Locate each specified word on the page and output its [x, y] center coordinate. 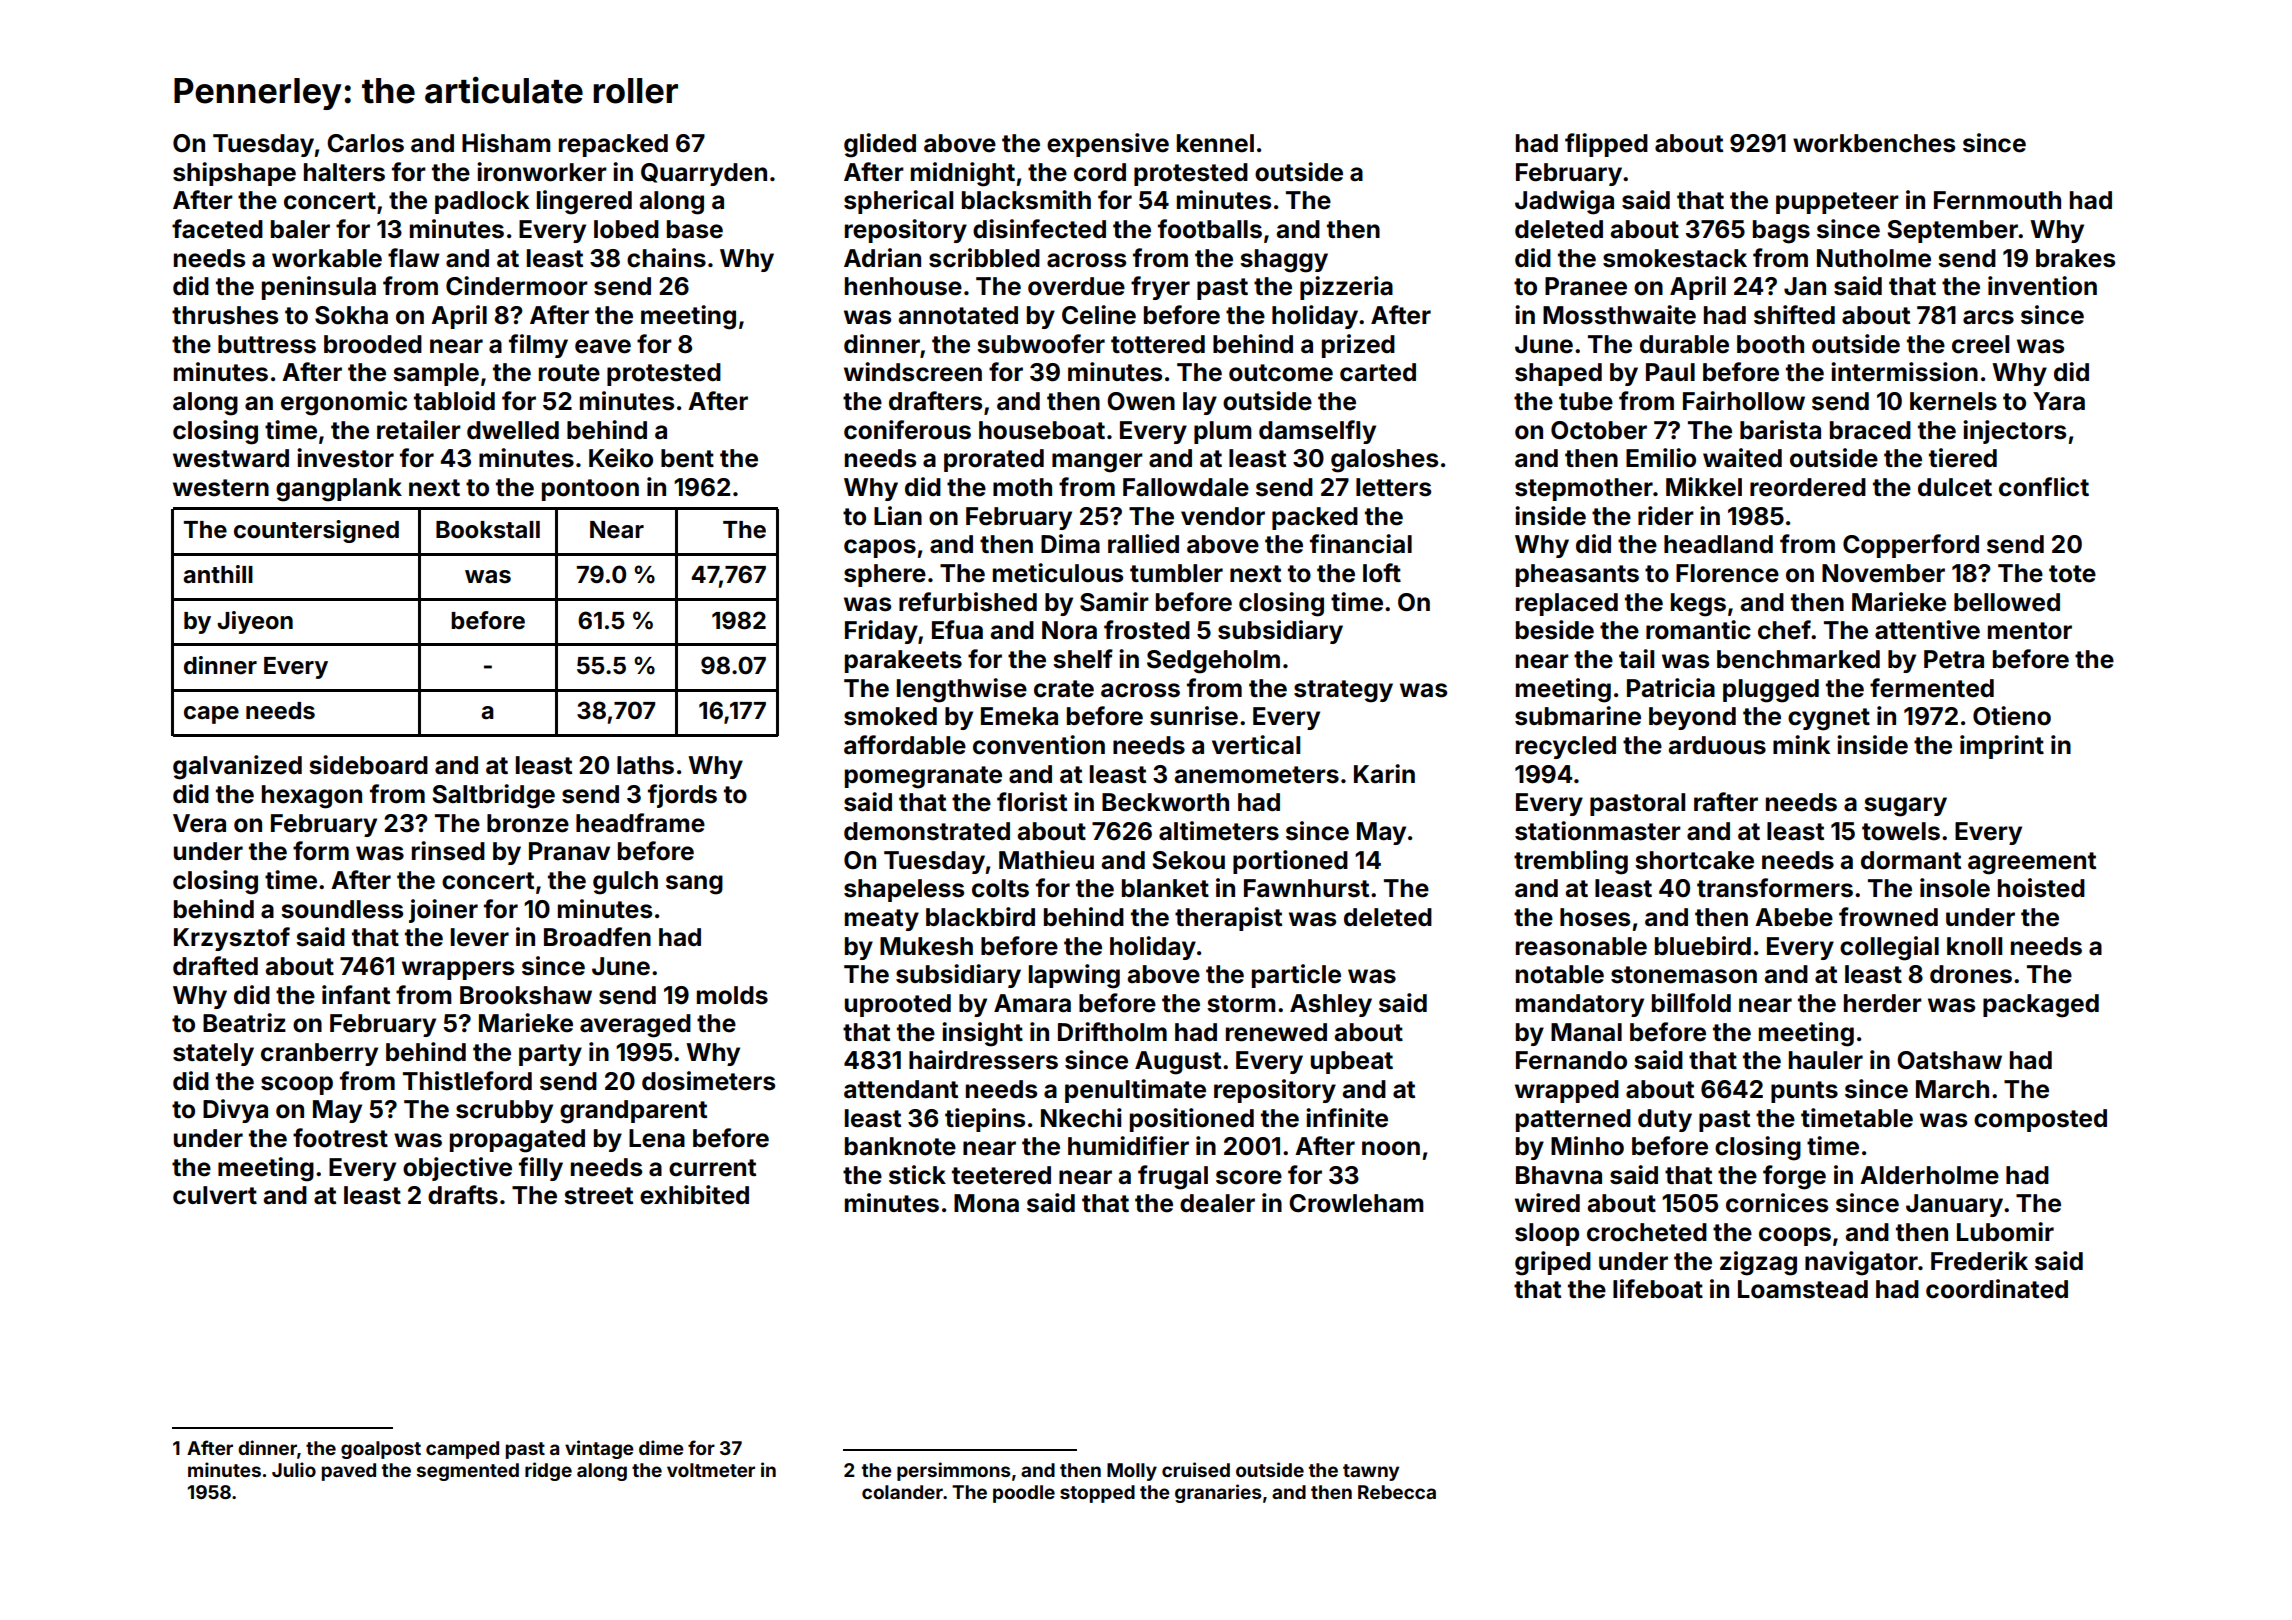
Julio [294, 1469]
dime [661, 1447]
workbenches [1874, 143]
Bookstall [488, 530]
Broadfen [597, 937]
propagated [517, 1141]
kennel [1215, 143]
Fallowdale [1186, 487]
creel [1980, 344]
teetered [1001, 1175]
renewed [1276, 1032]
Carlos [365, 143]
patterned [1573, 1120]
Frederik [1979, 1261]
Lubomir [2005, 1232]
